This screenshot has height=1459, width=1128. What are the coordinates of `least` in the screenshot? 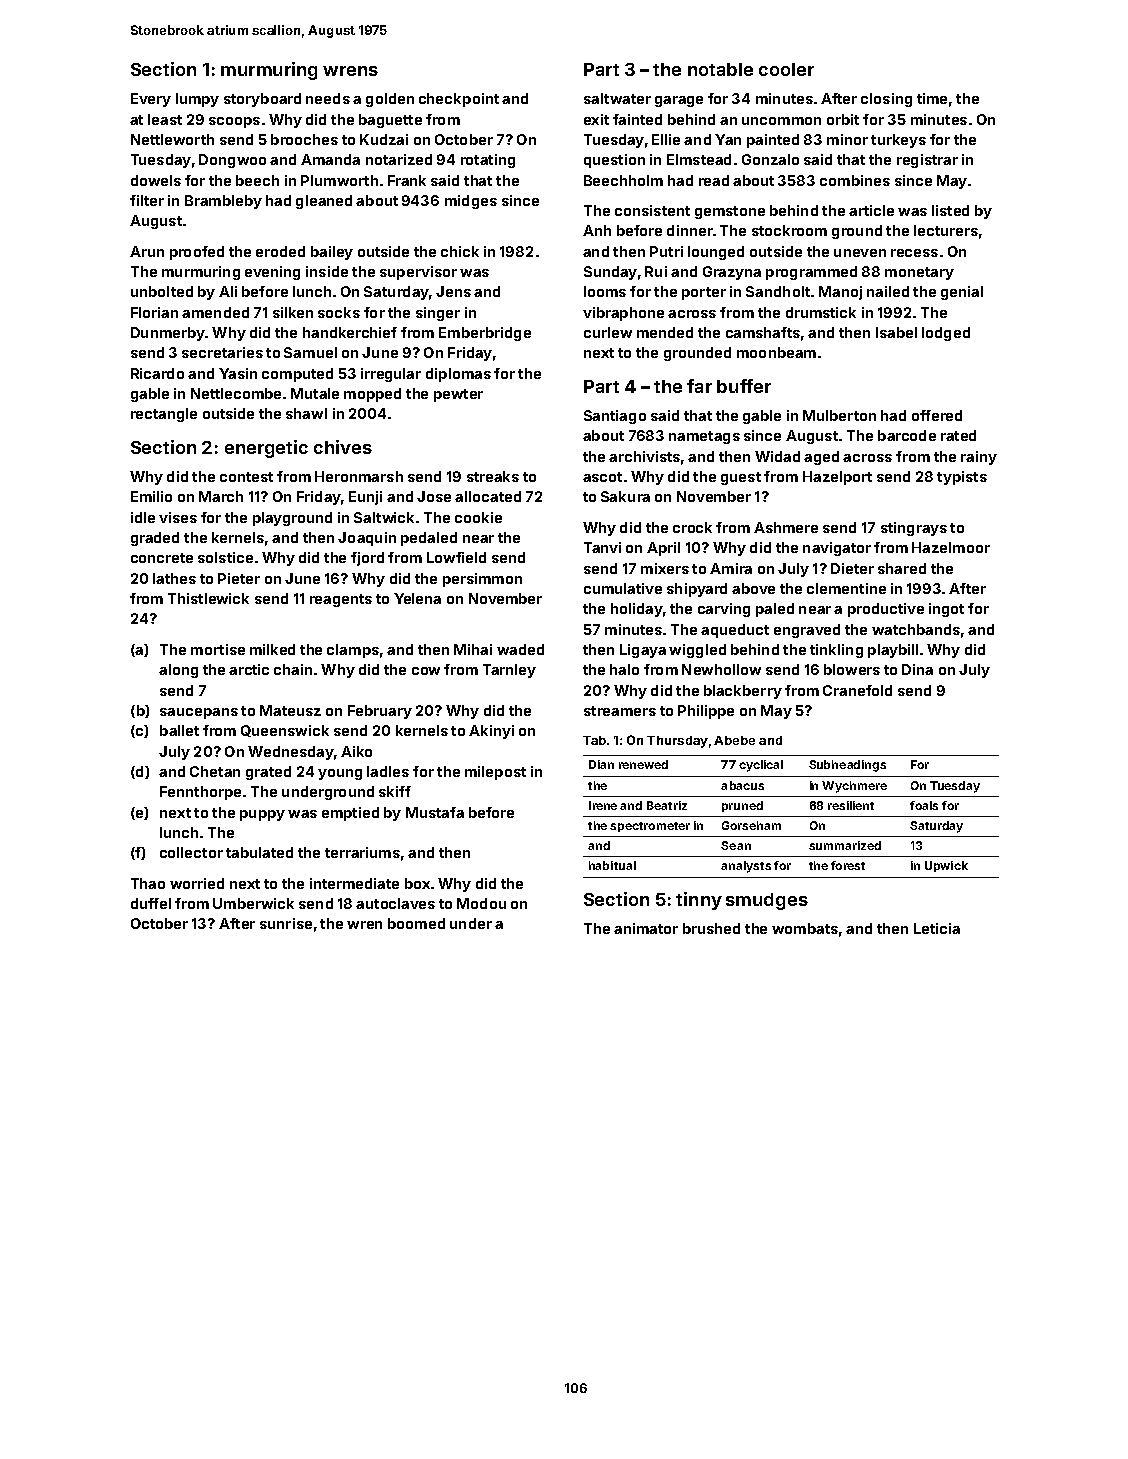 It's located at (165, 119).
